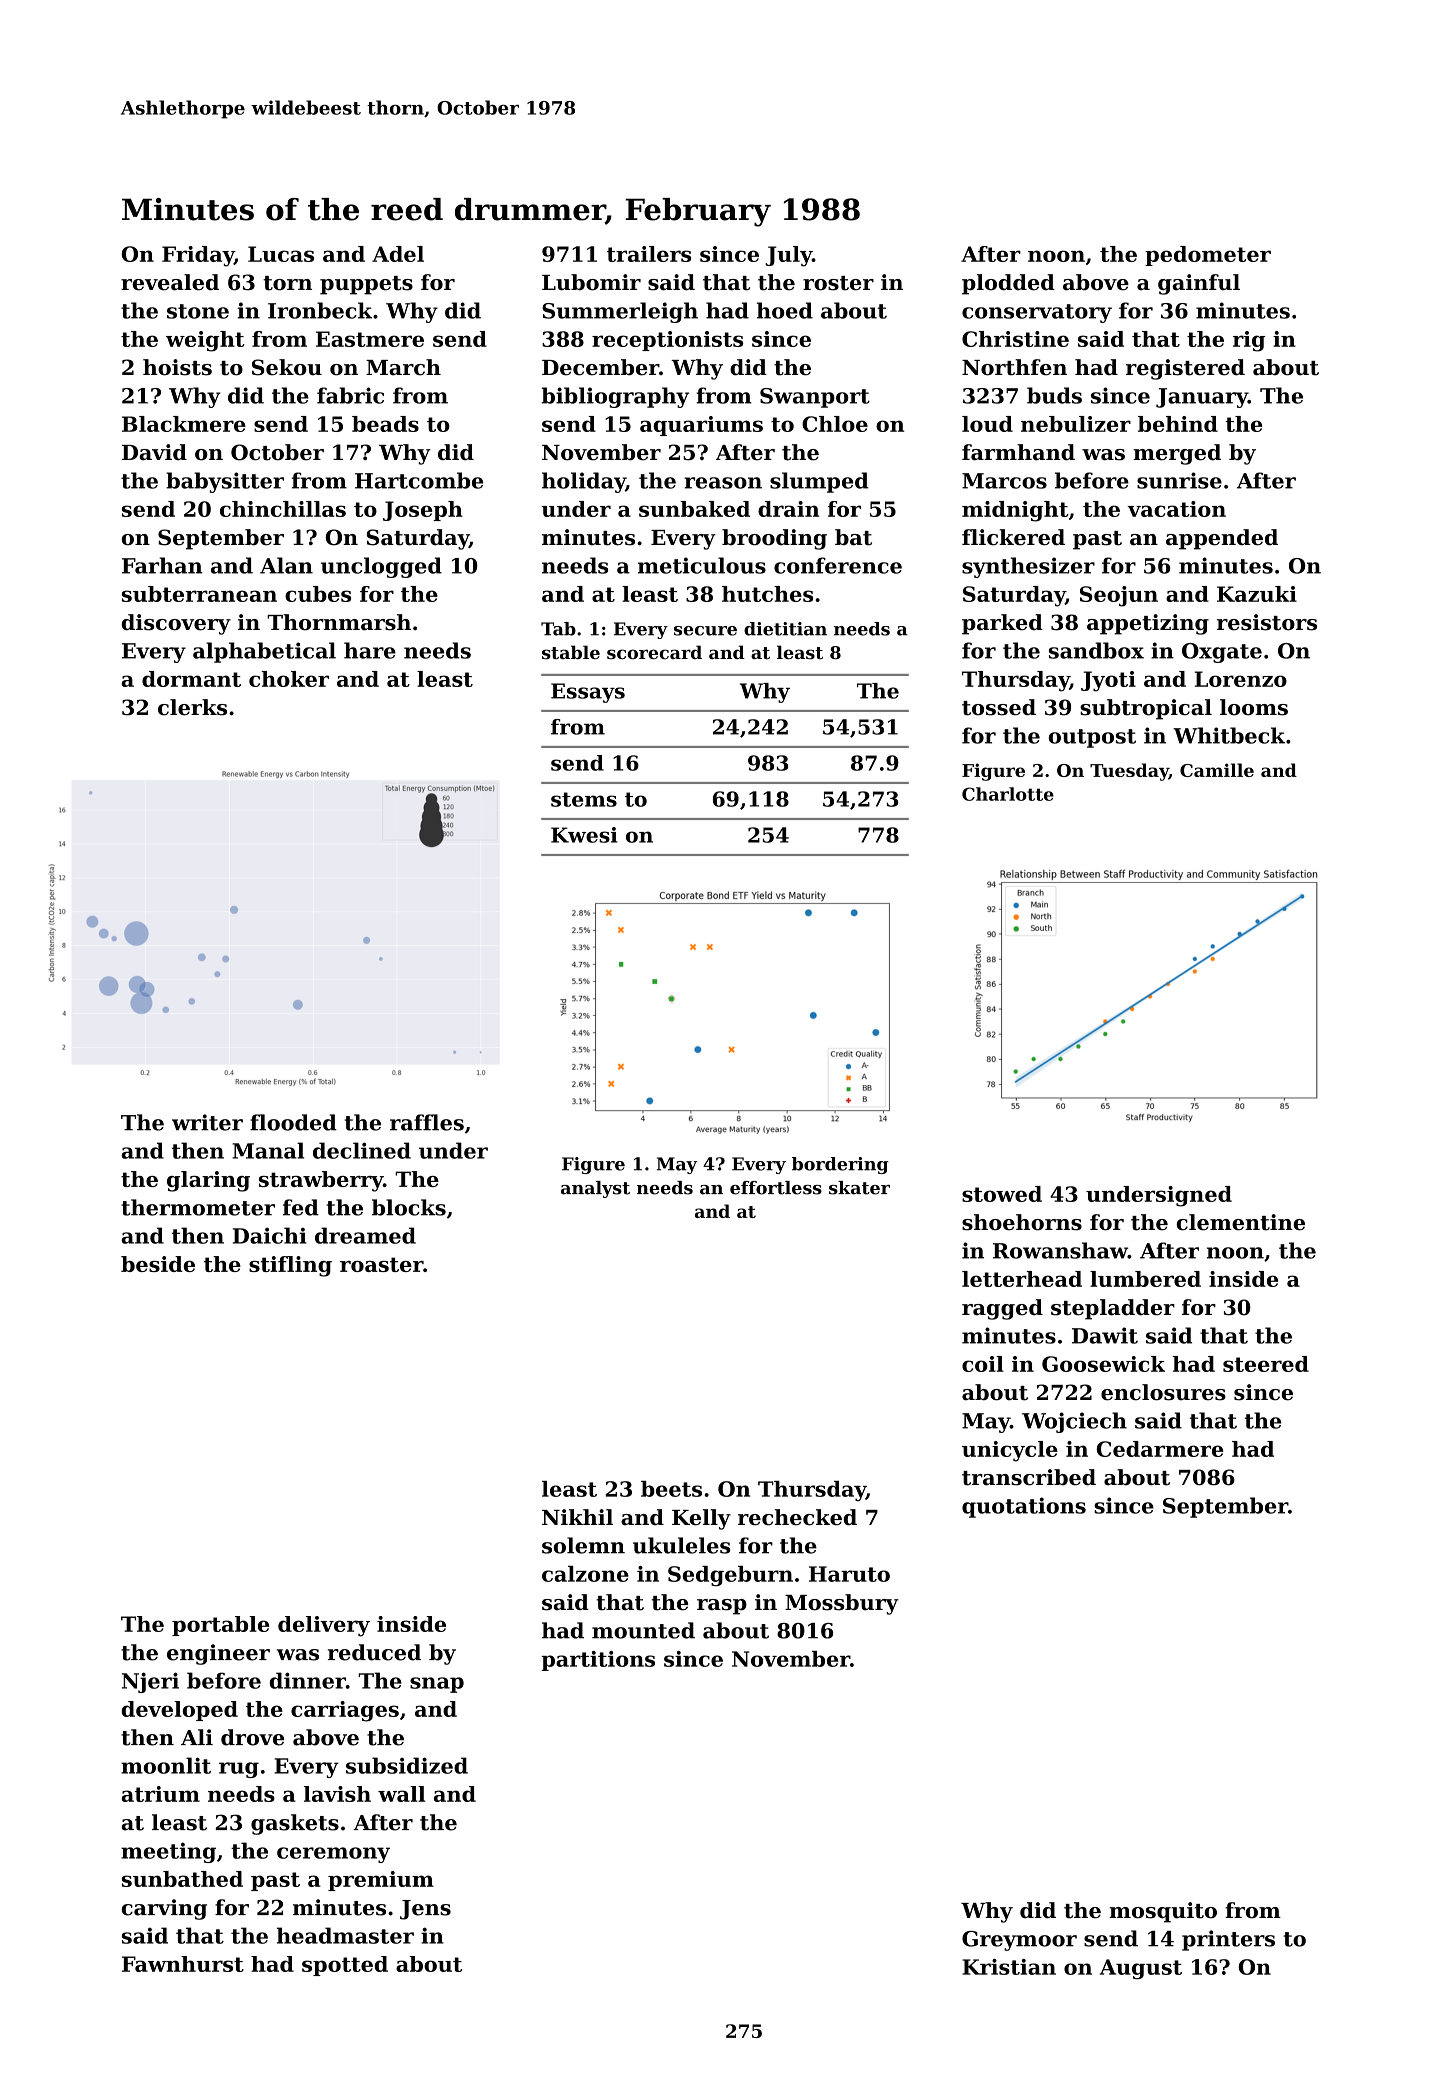  What do you see at coordinates (1240, 1222) in the page?
I see `clementine` at bounding box center [1240, 1222].
